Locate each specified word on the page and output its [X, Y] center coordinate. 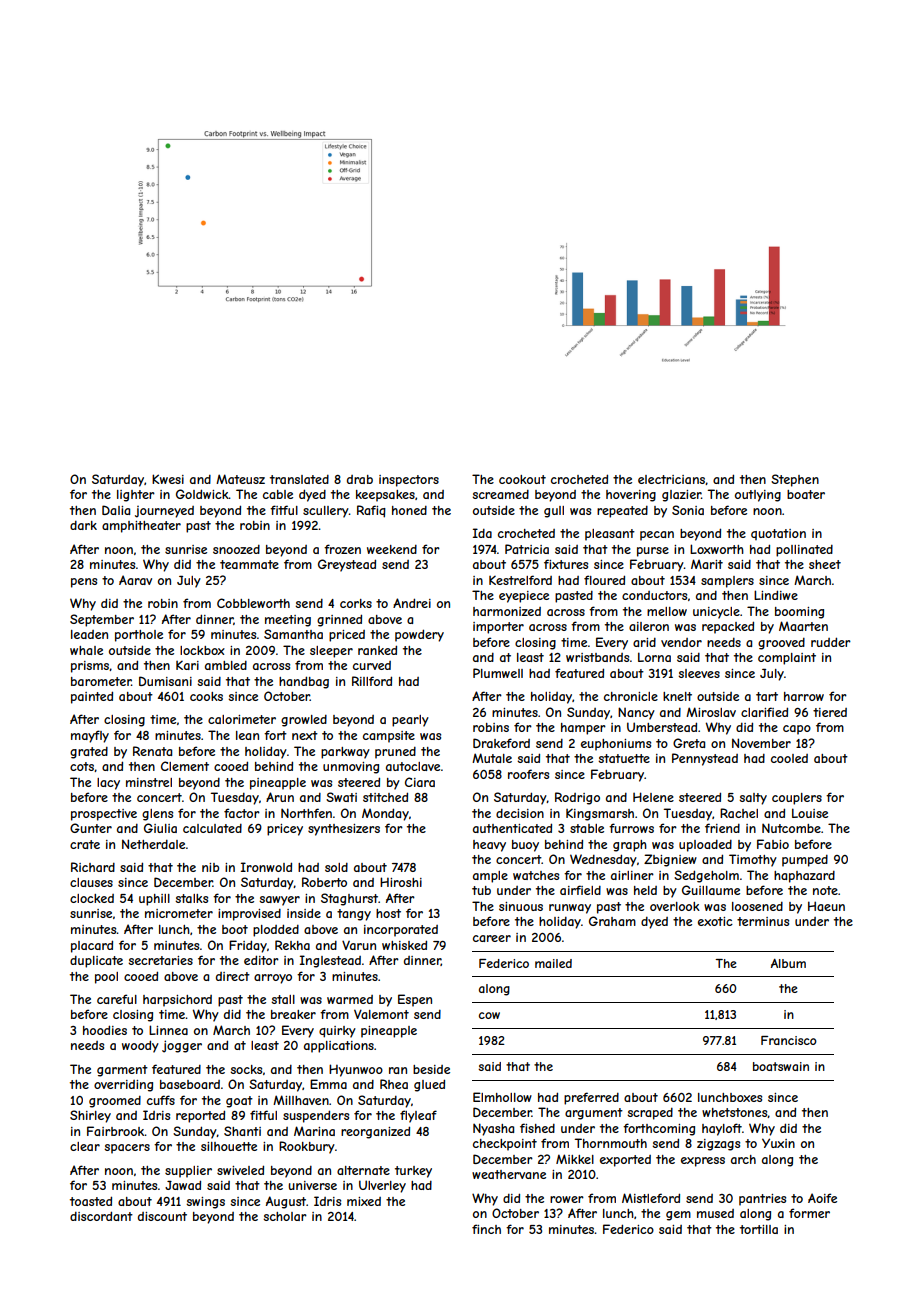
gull [554, 512]
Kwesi [168, 479]
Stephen [795, 480]
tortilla [759, 1229]
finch [486, 1229]
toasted [91, 1201]
